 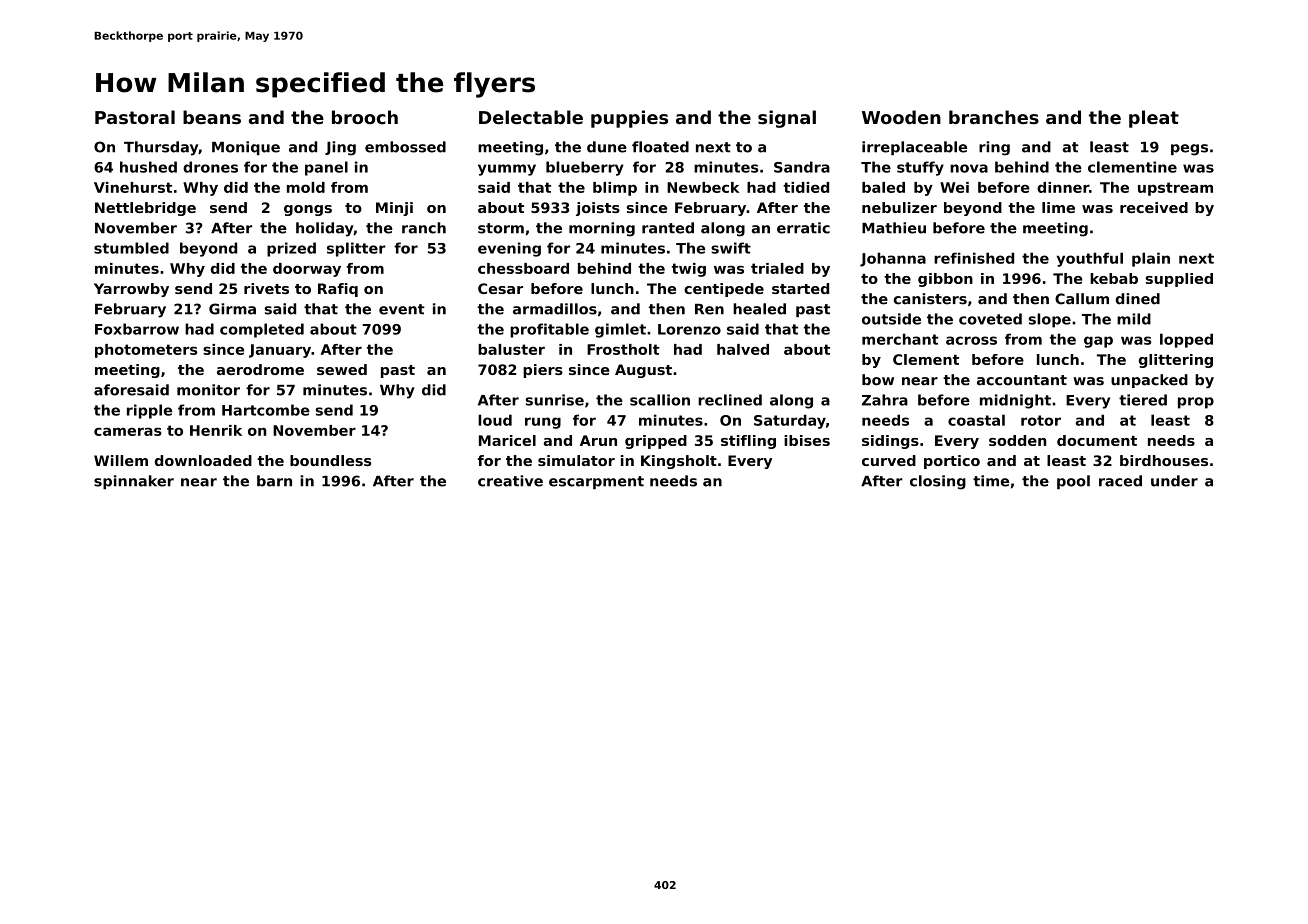 I want to click on halved, so click(x=743, y=349).
